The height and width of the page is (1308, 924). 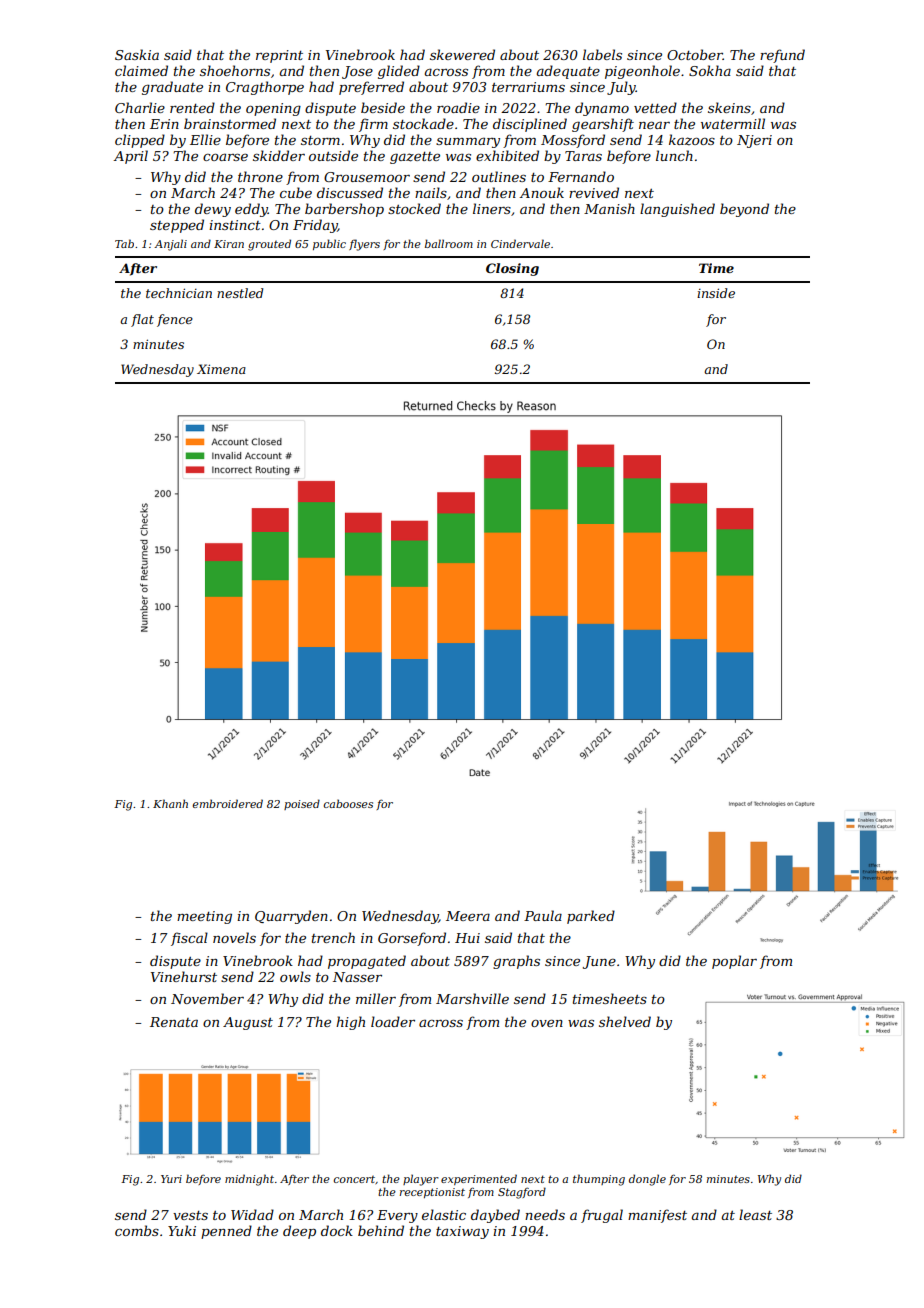 I want to click on Sokha, so click(x=710, y=70).
